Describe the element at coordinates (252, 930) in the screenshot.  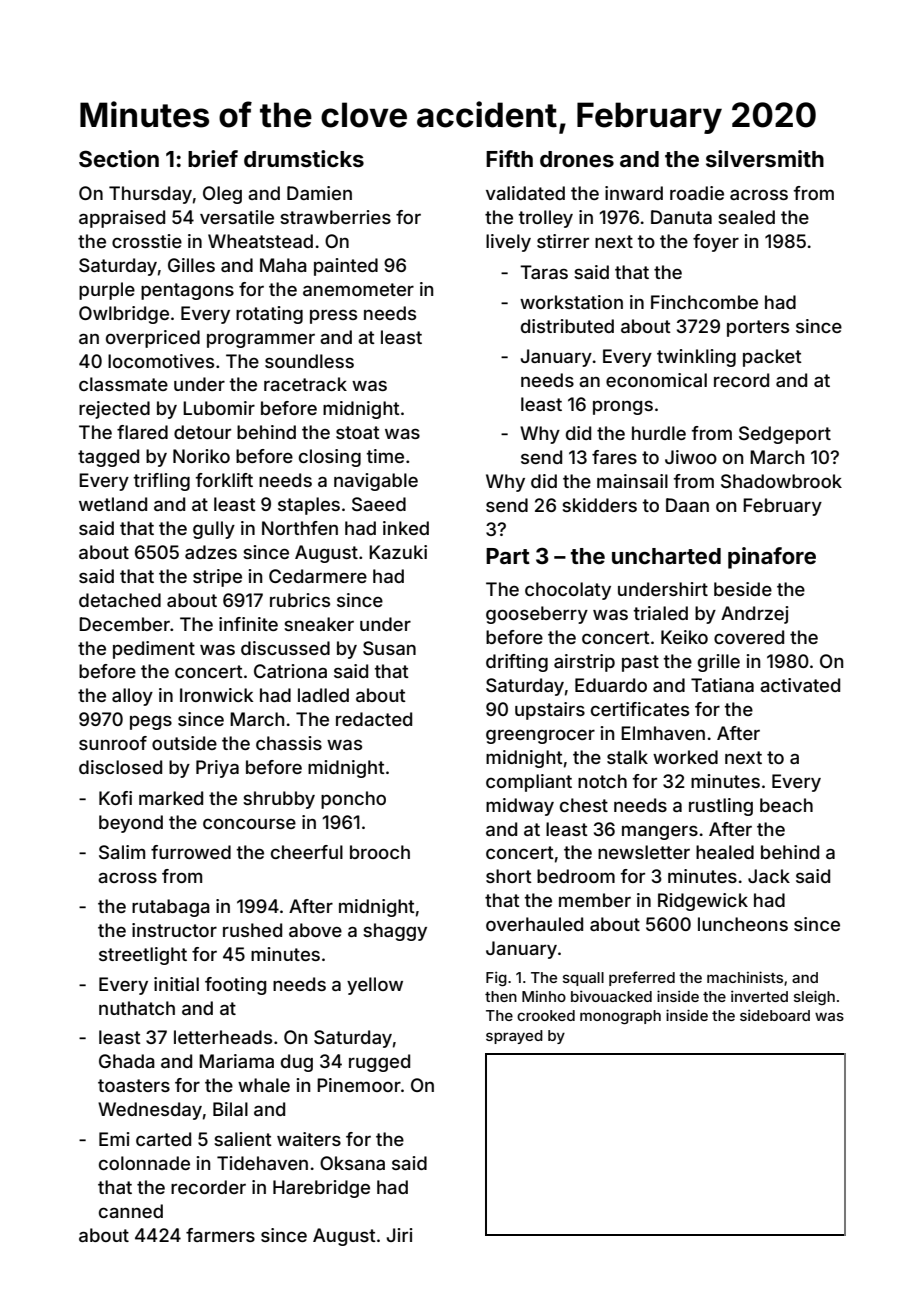
I see `rushed` at that location.
